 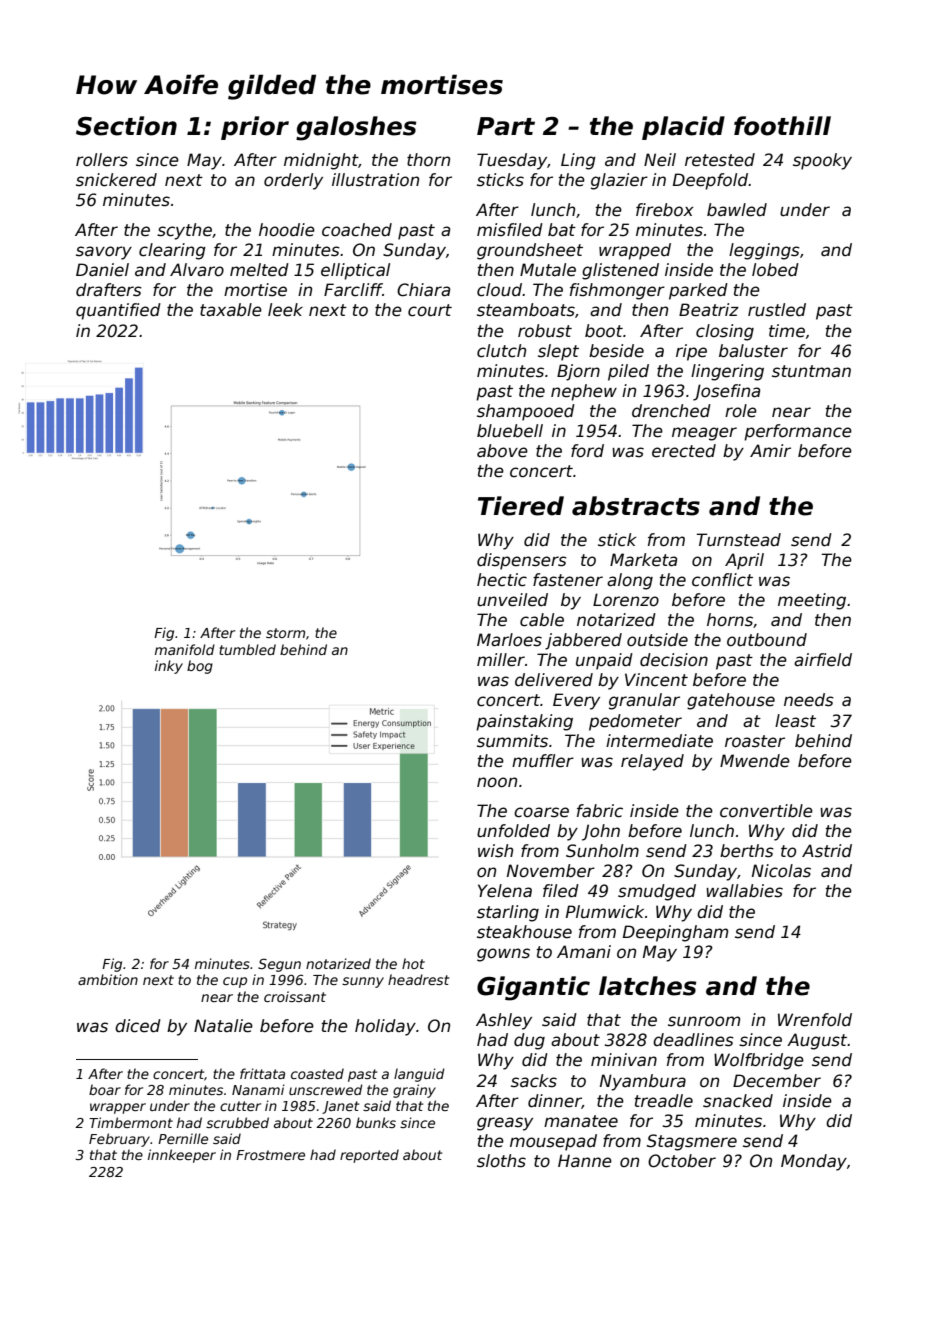 I want to click on Gigantic, so click(x=533, y=988).
